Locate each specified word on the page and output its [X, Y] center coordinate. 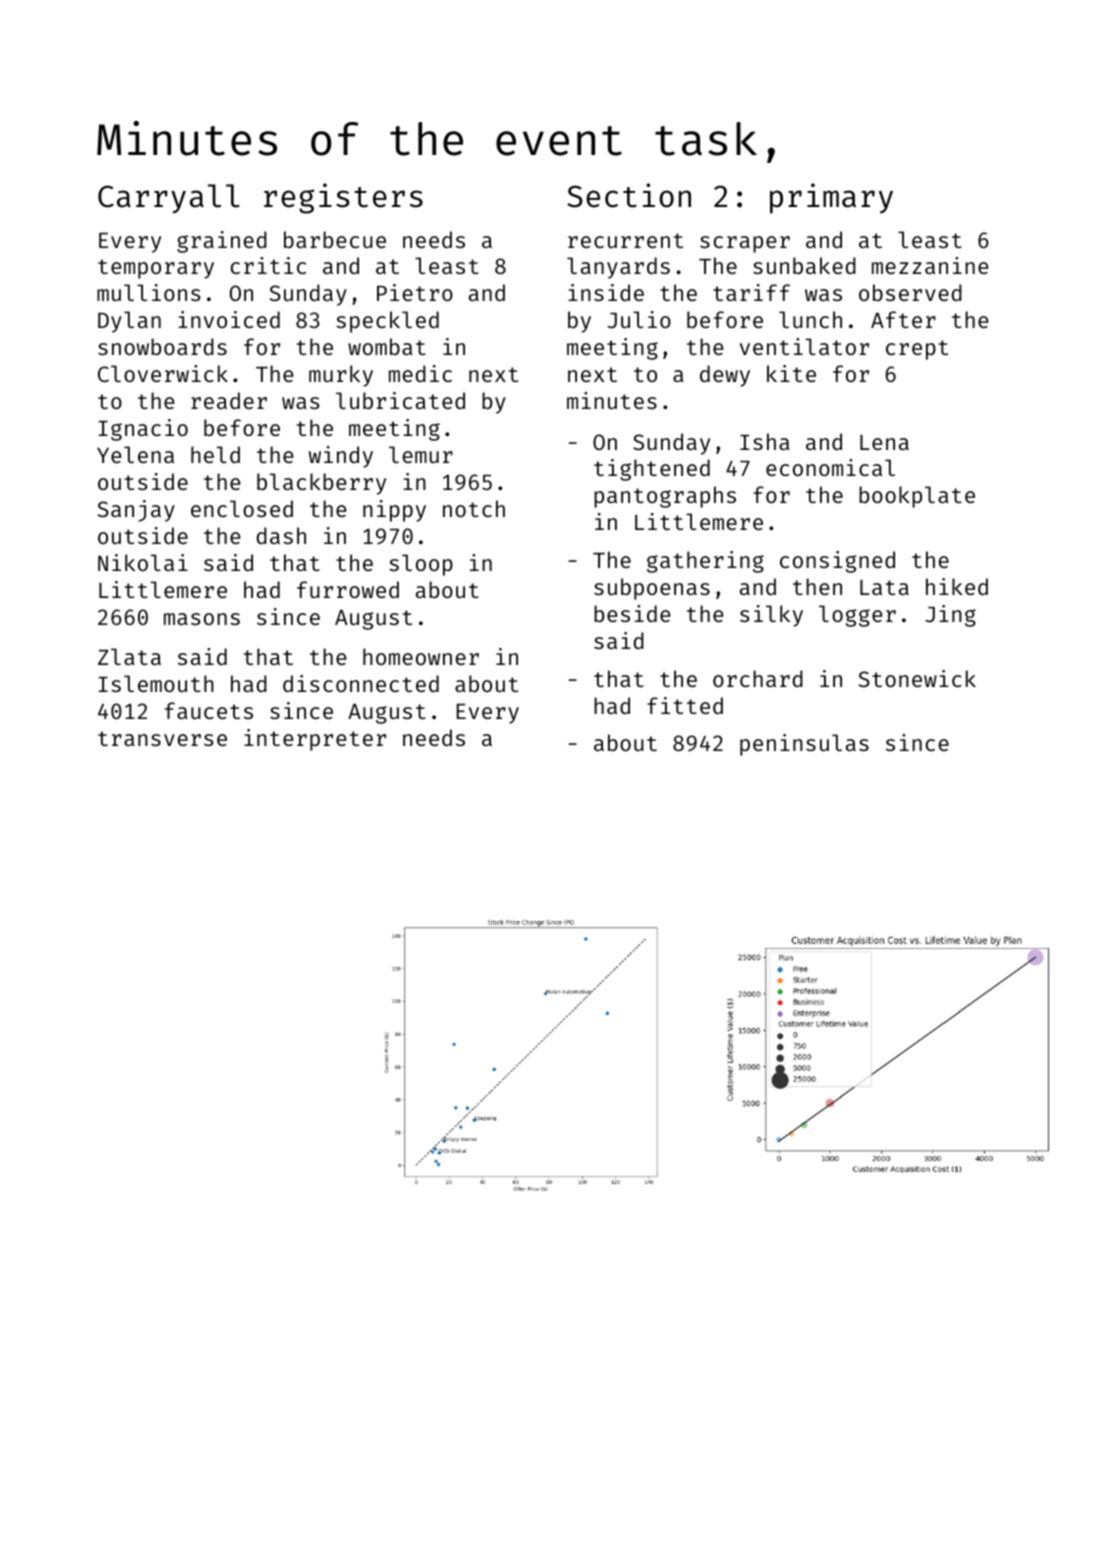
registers [343, 198]
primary [831, 198]
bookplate [917, 497]
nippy [394, 511]
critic [268, 265]
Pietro [415, 292]
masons [202, 619]
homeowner [421, 656]
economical [830, 467]
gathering [705, 562]
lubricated [400, 400]
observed [910, 292]
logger [857, 616]
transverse [162, 738]
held [215, 454]
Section [629, 195]
